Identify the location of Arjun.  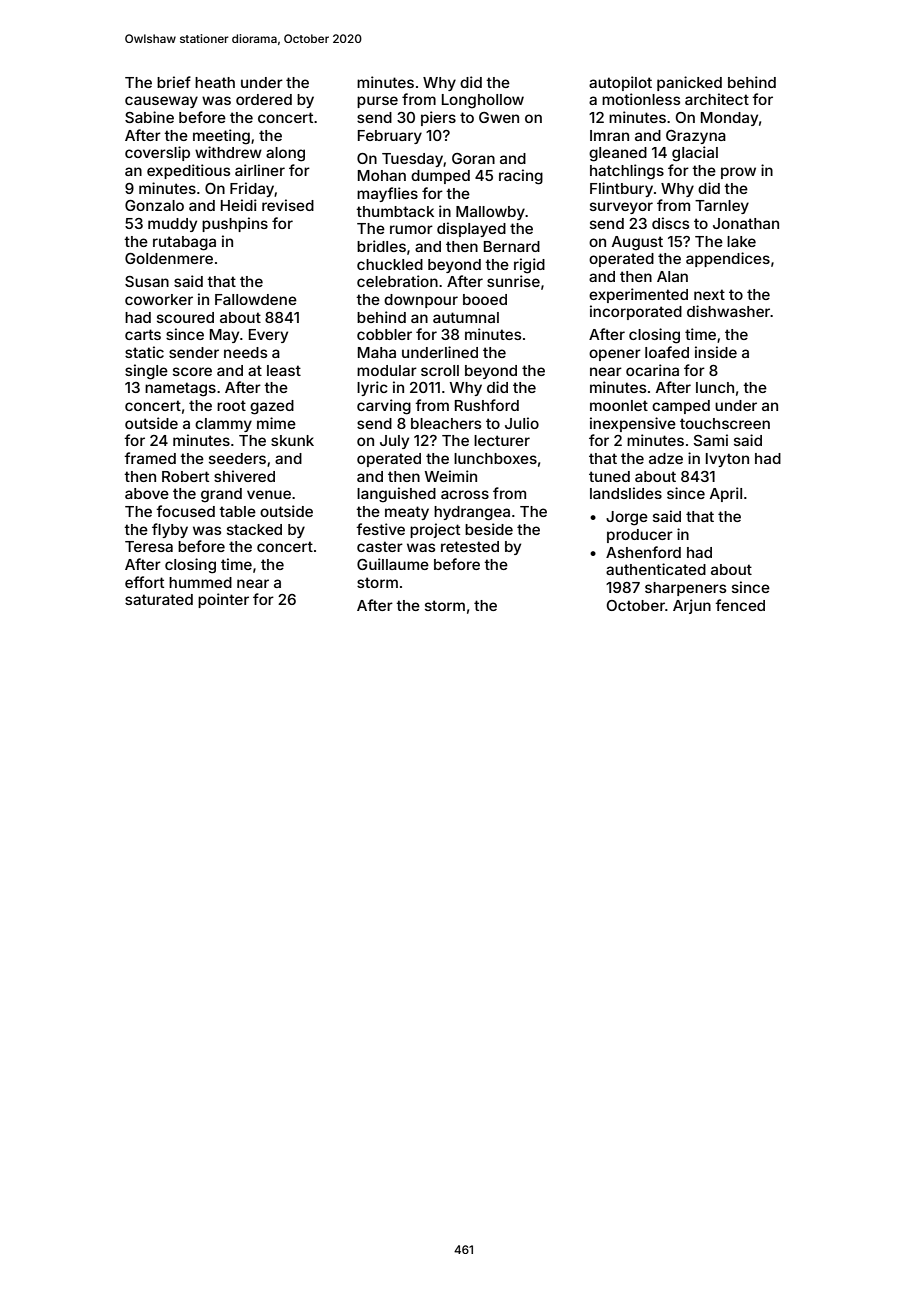
(692, 606).
